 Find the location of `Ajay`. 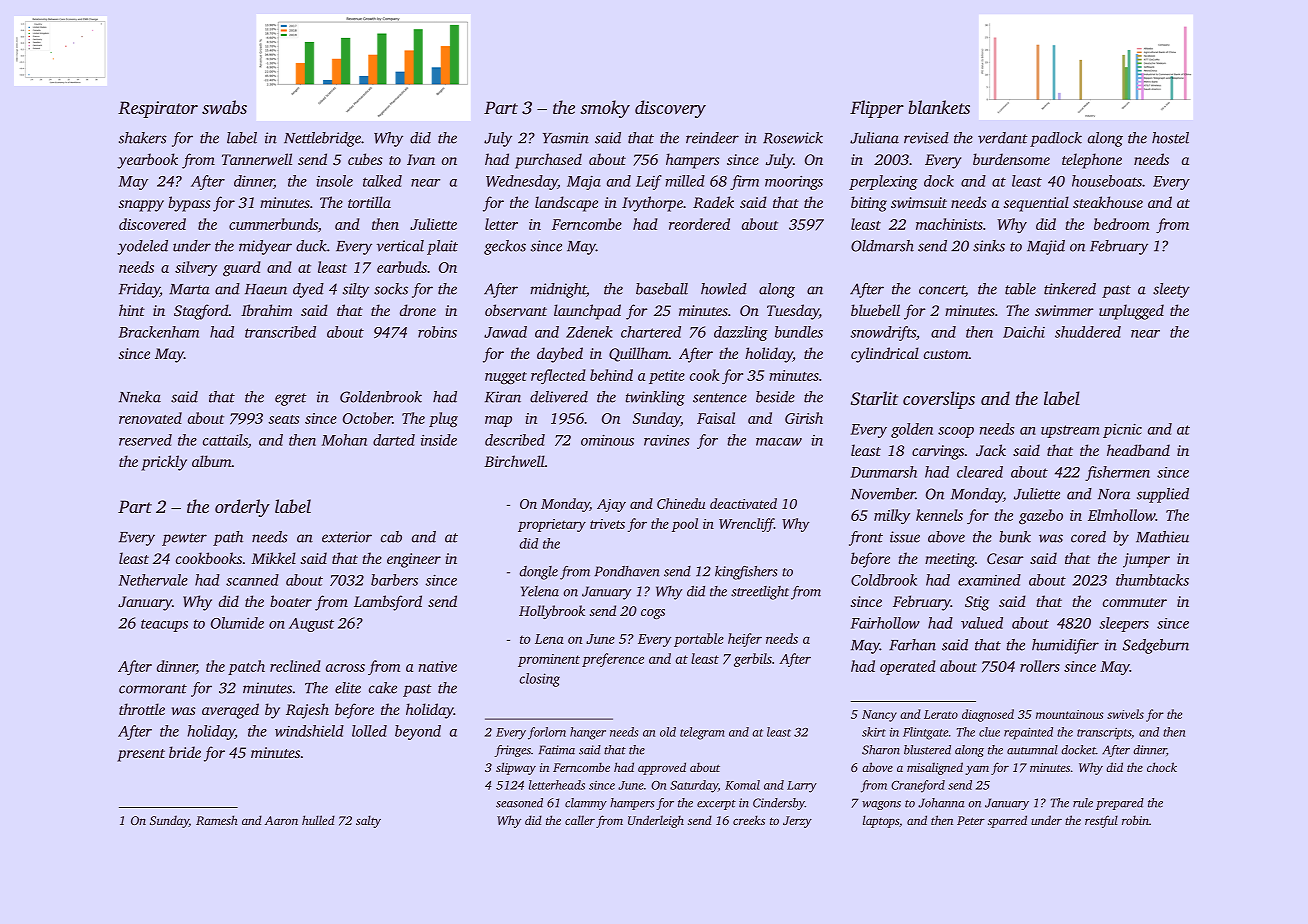

Ajay is located at coordinates (611, 505).
